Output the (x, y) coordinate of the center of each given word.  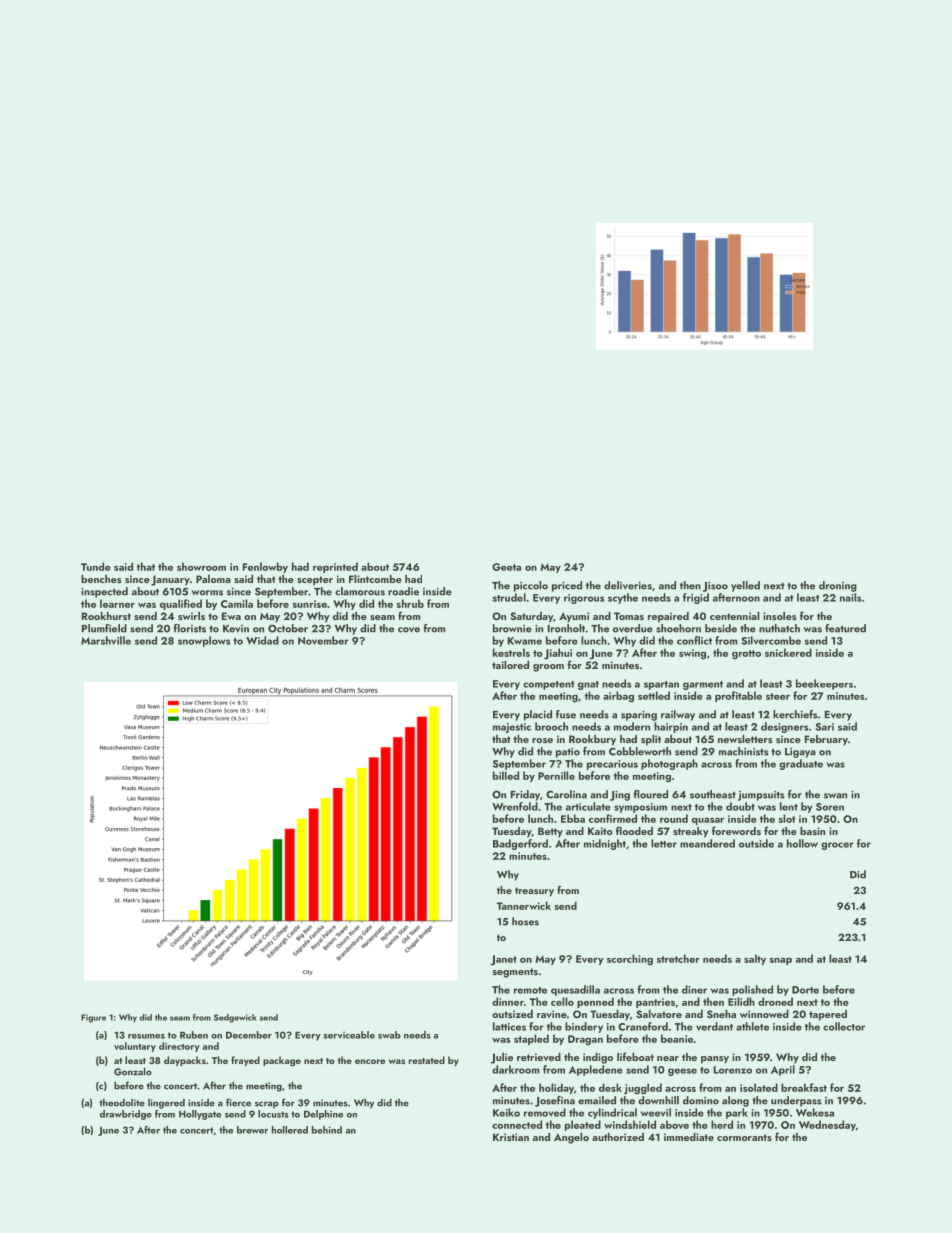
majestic (512, 728)
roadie (403, 591)
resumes (146, 1036)
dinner (508, 1001)
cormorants (744, 1137)
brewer (252, 1130)
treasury (534, 892)
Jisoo (715, 587)
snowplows (204, 641)
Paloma (213, 579)
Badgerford (520, 844)
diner (694, 989)
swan (835, 796)
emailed (597, 1100)
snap (781, 961)
